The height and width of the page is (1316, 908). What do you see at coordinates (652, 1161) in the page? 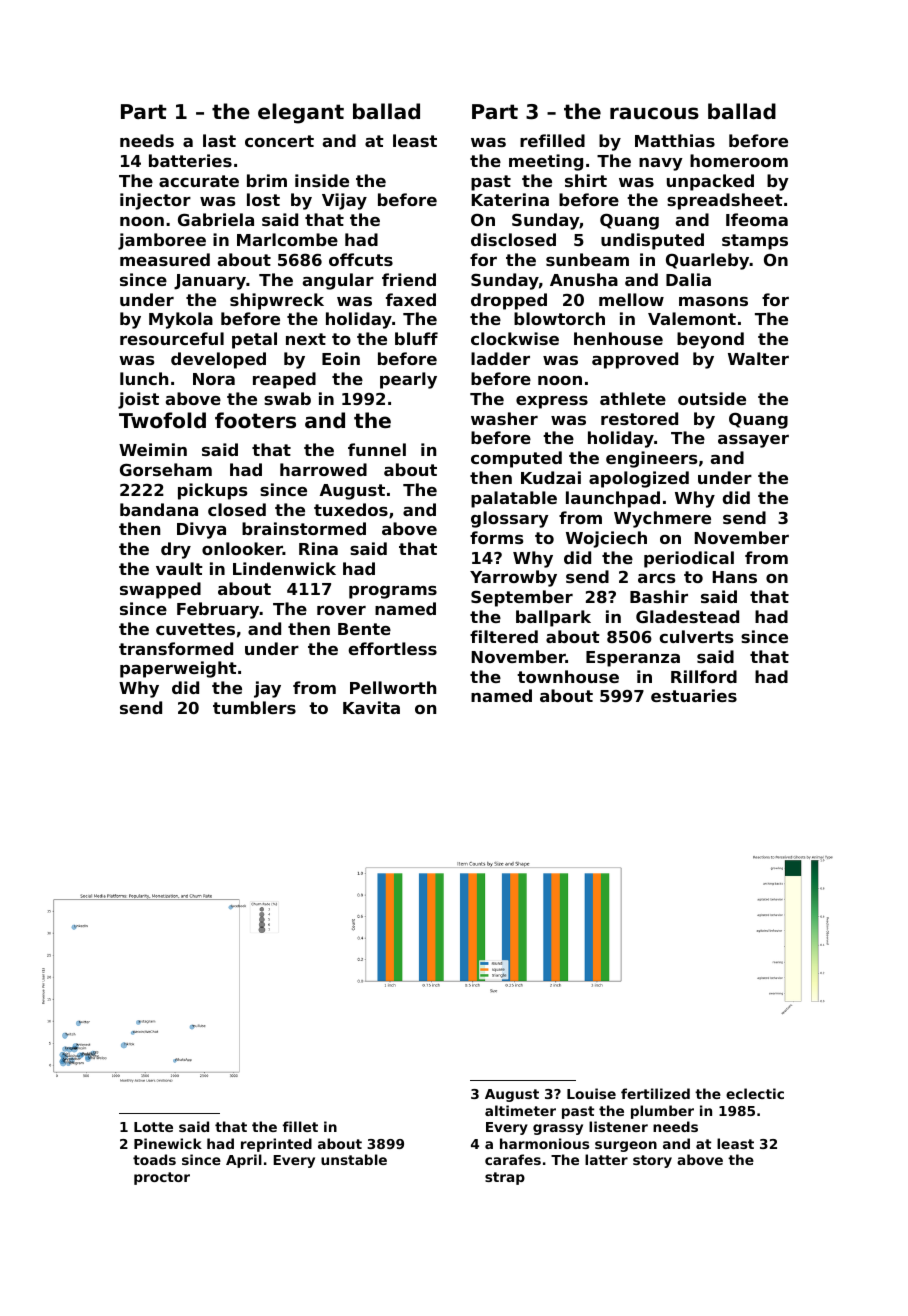
I see `story` at bounding box center [652, 1161].
